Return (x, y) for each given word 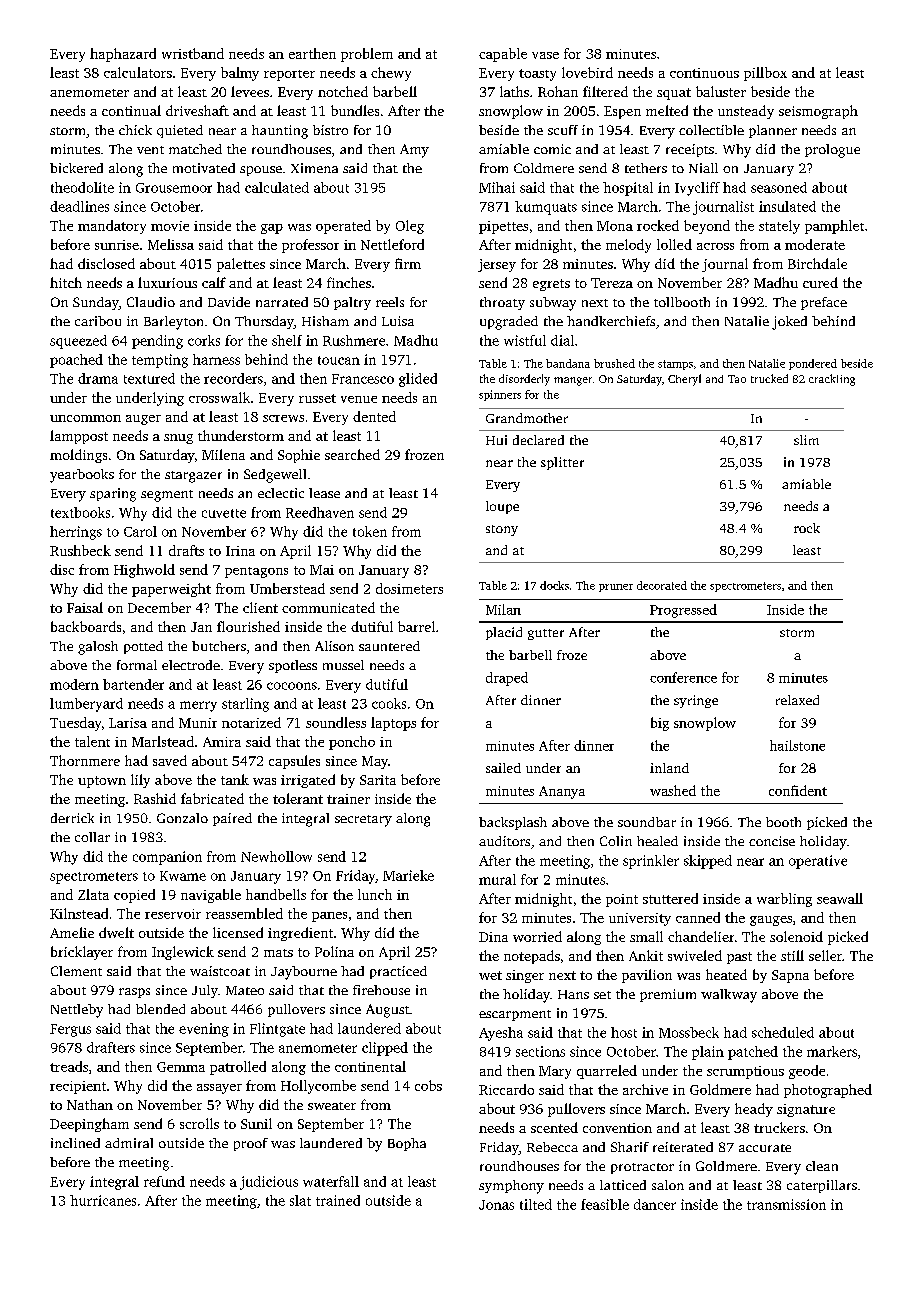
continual (131, 110)
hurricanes (103, 1200)
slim (806, 440)
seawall (840, 898)
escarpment (515, 1015)
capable (503, 55)
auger (143, 420)
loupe (502, 507)
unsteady (746, 112)
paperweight (171, 590)
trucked (769, 378)
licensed (238, 932)
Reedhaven (320, 512)
